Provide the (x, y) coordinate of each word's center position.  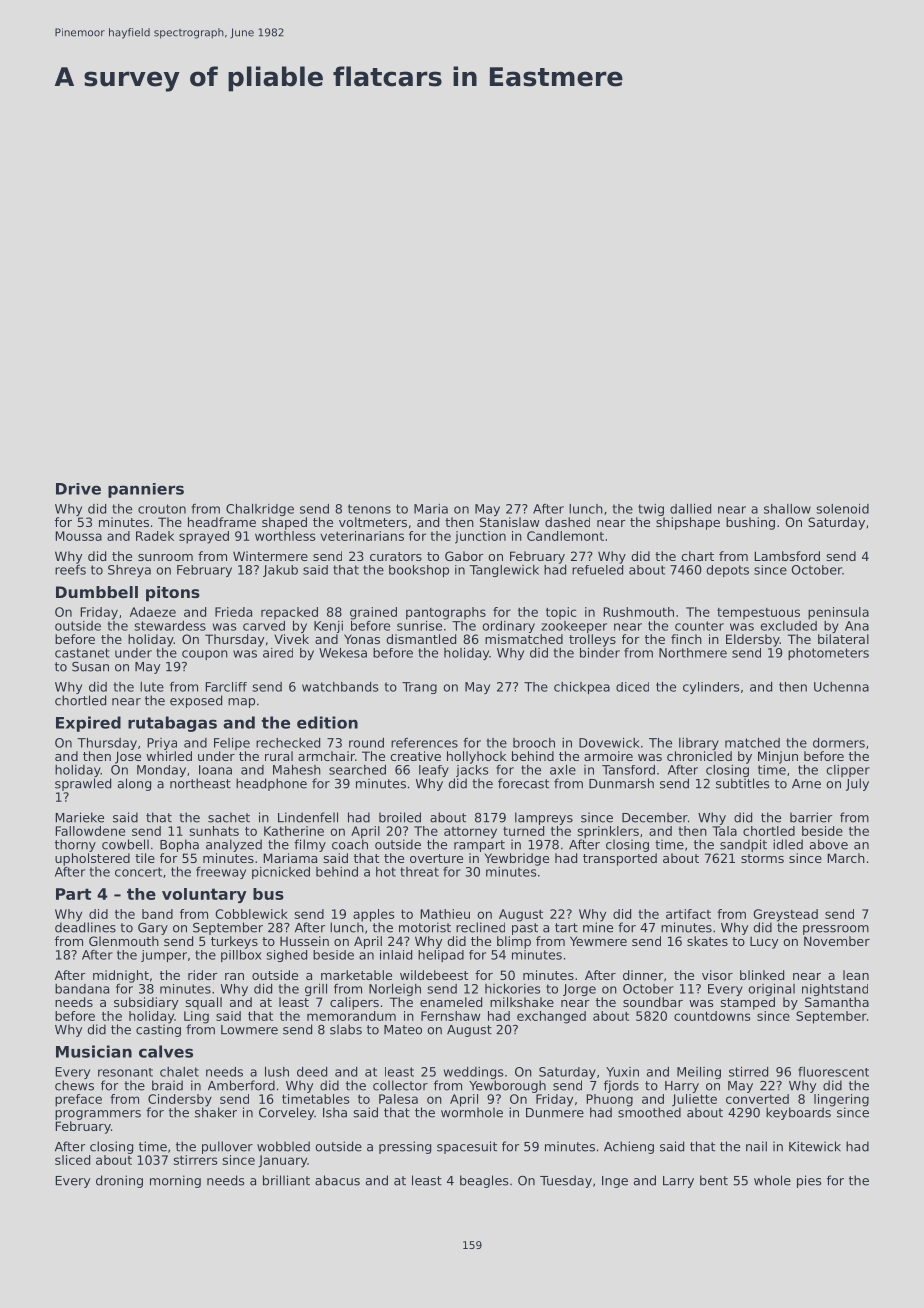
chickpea (582, 688)
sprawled (83, 784)
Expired (88, 724)
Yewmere (598, 941)
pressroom (836, 930)
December (655, 817)
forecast (523, 783)
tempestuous (758, 614)
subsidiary (146, 1003)
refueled (597, 570)
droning (119, 1181)
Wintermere (270, 556)
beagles (484, 1181)
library (699, 744)
